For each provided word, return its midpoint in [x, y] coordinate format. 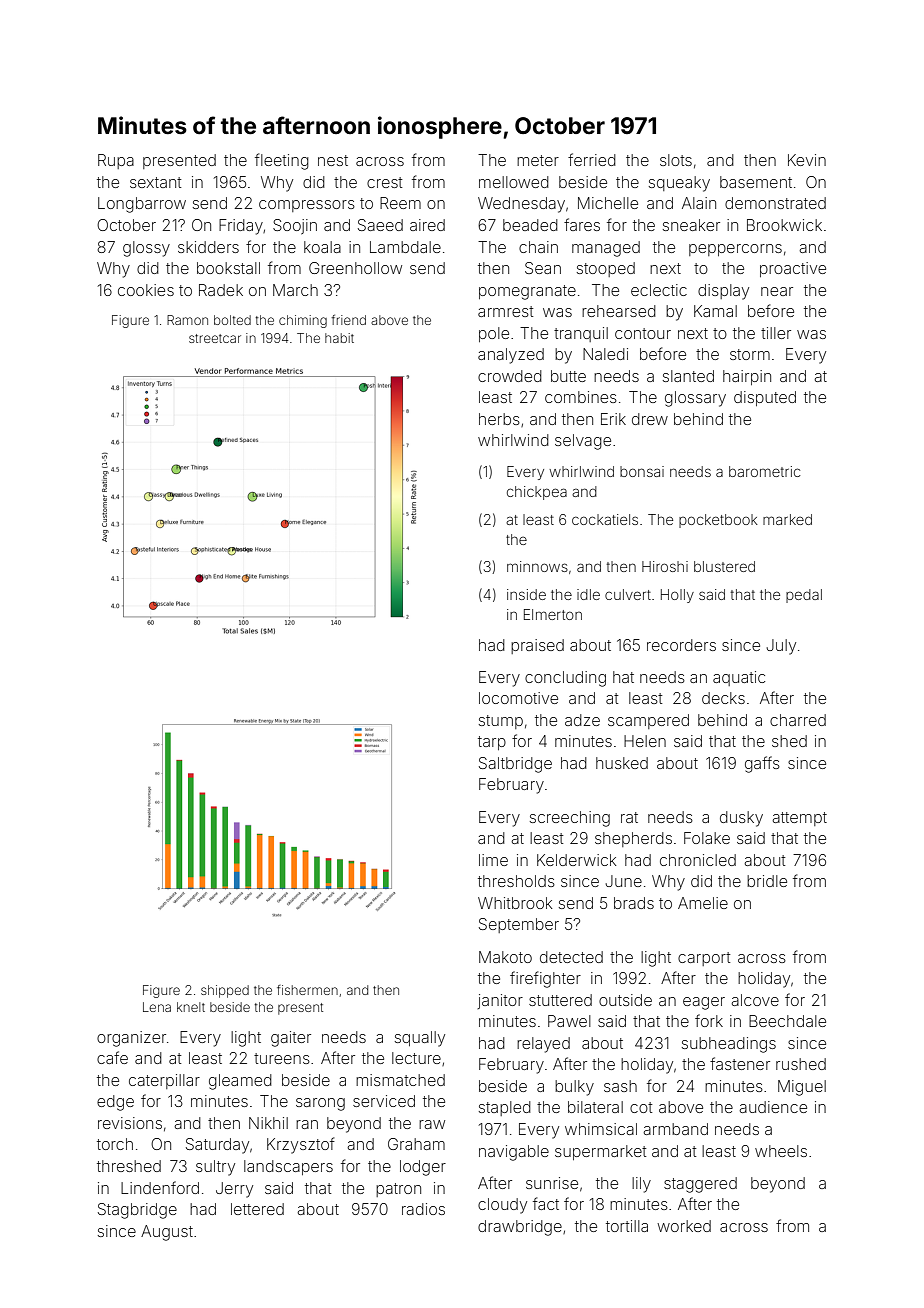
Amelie [703, 903]
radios [423, 1209]
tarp [492, 743]
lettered [257, 1209]
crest [384, 182]
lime [493, 860]
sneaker [691, 225]
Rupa [116, 161]
